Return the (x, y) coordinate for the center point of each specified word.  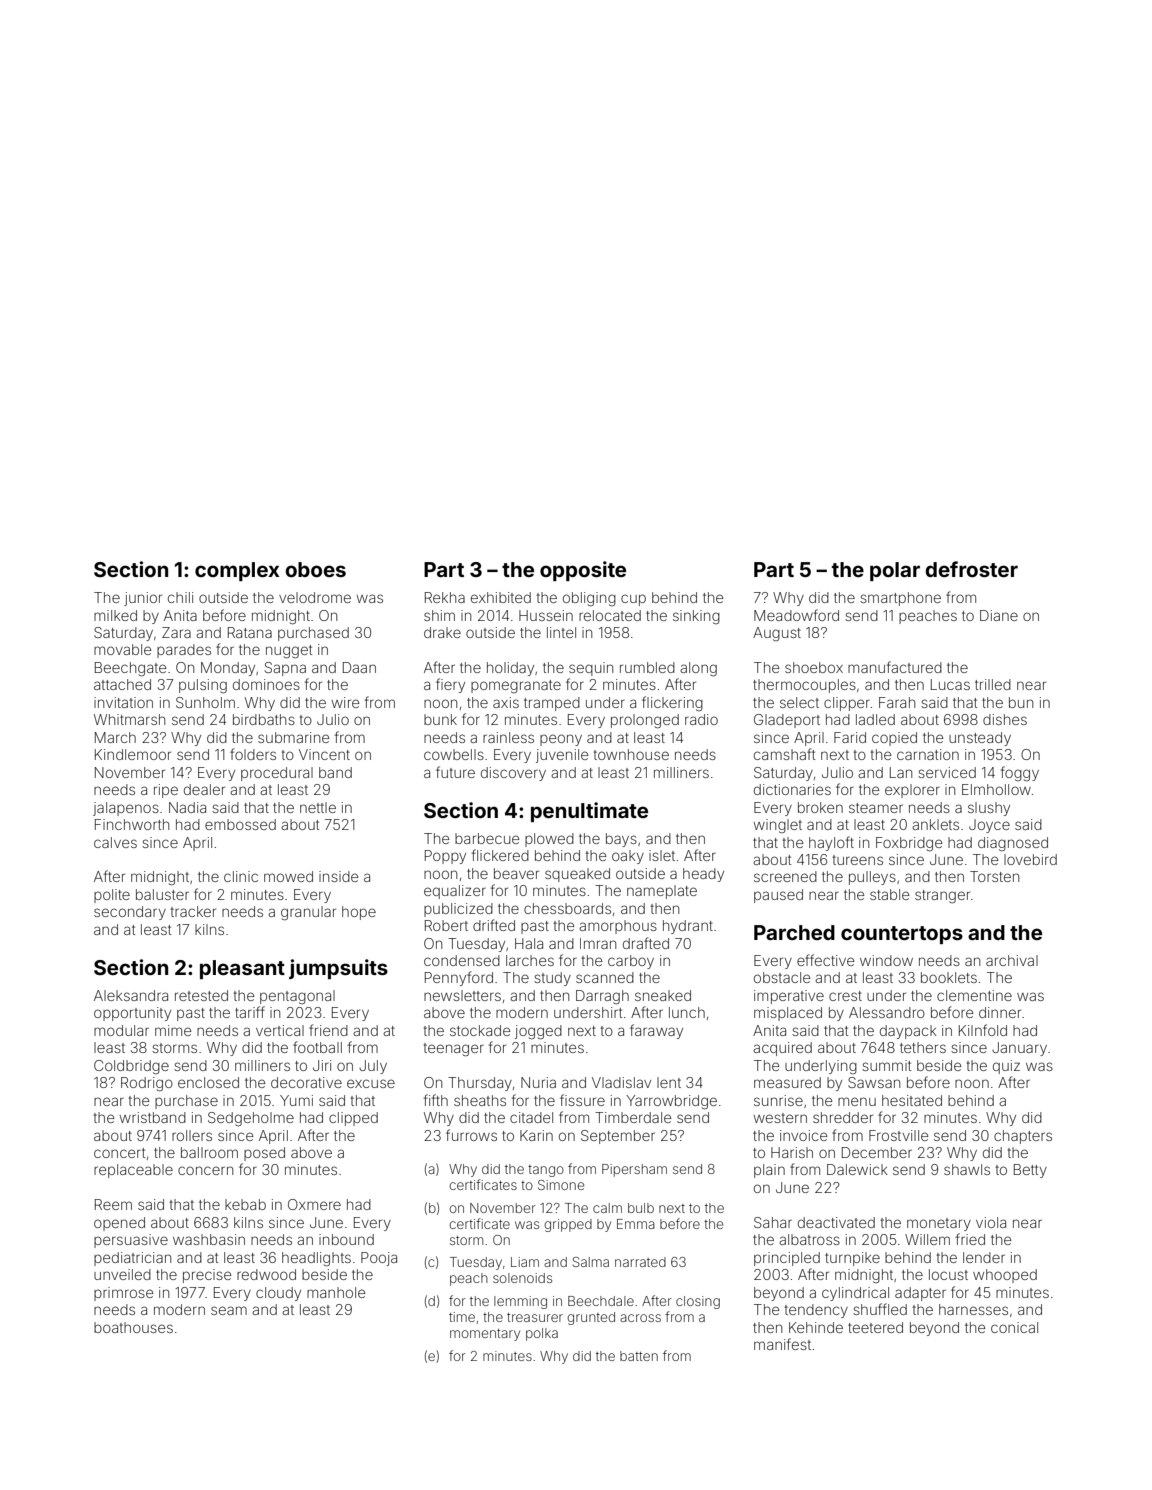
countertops (902, 935)
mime (173, 1030)
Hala (529, 943)
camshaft (784, 754)
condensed (462, 960)
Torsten (994, 876)
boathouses (133, 1327)
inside (338, 876)
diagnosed (1013, 844)
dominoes (266, 684)
